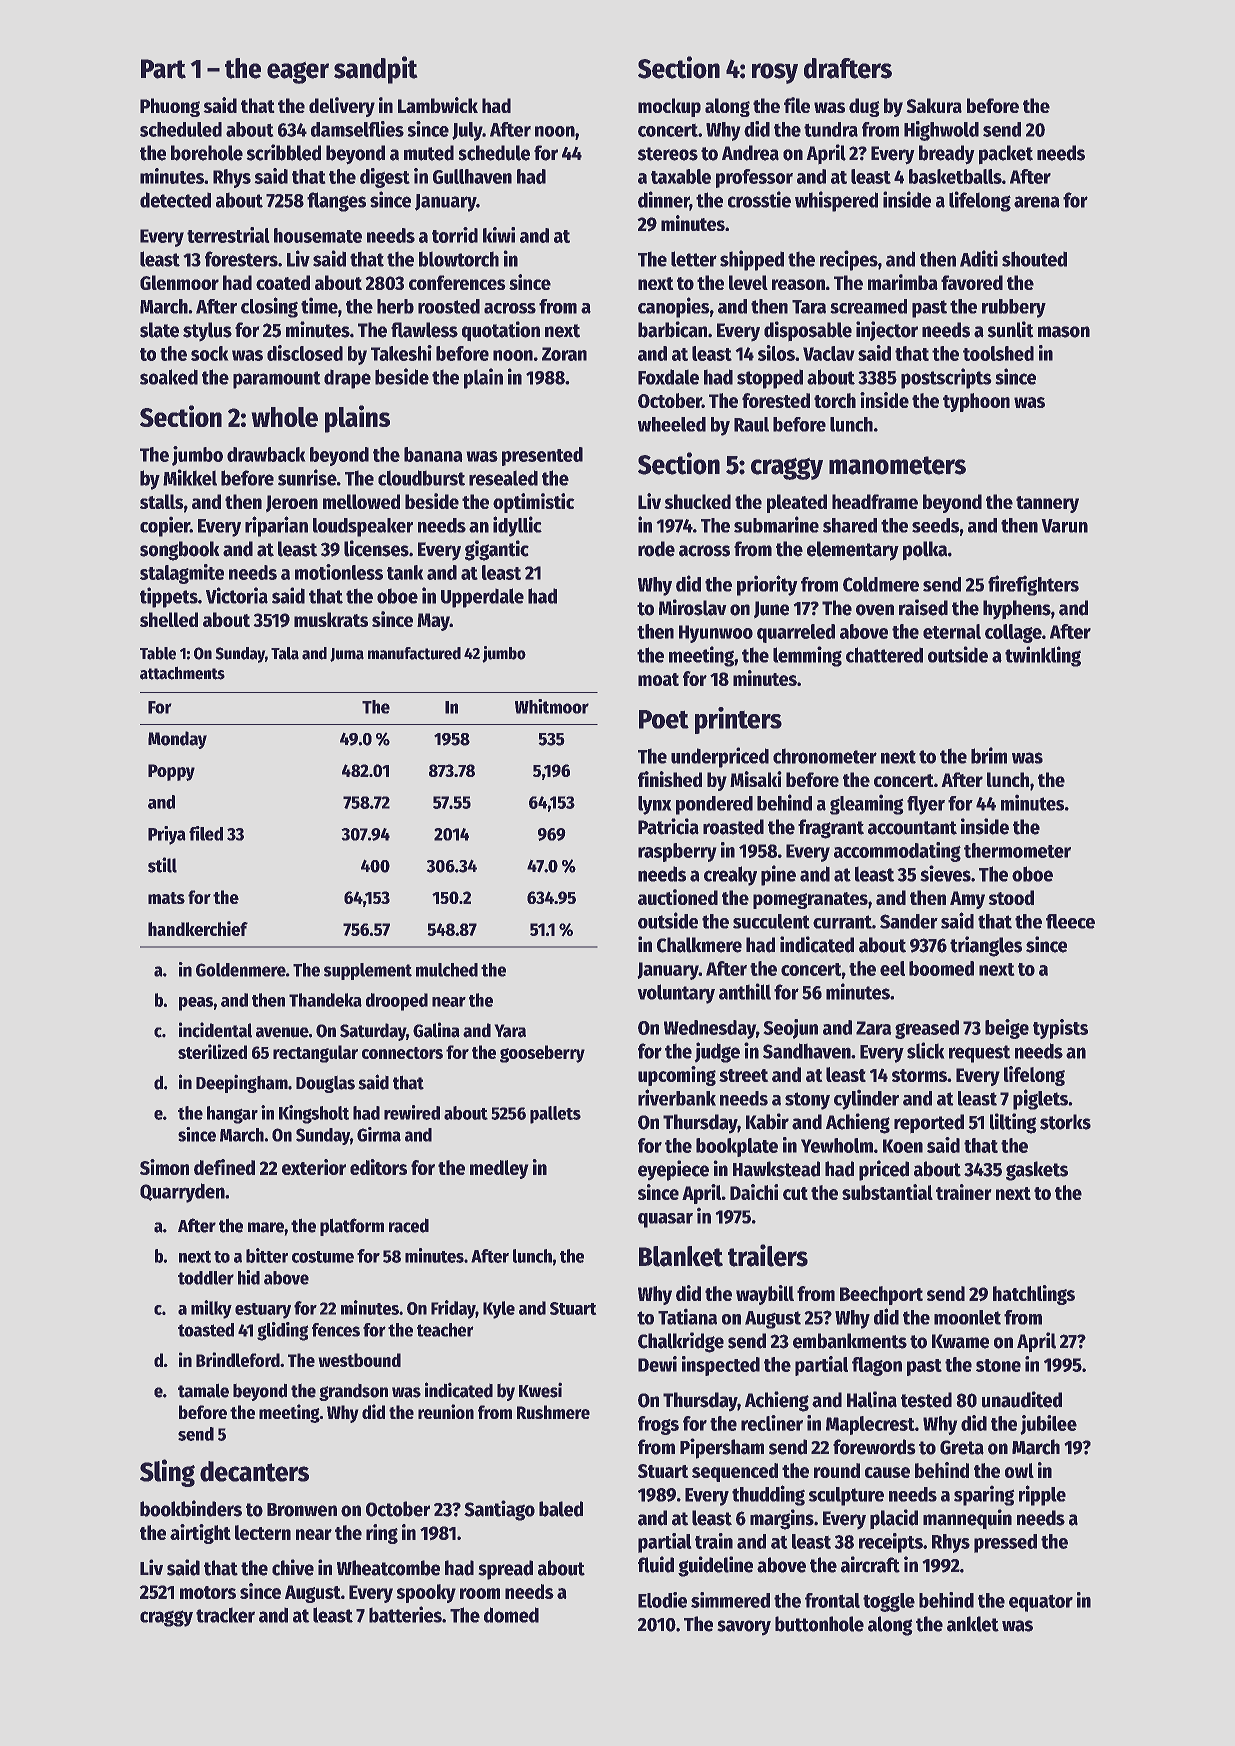 This page has width=1235, height=1746. What do you see at coordinates (232, 1115) in the page?
I see `hangar` at bounding box center [232, 1115].
